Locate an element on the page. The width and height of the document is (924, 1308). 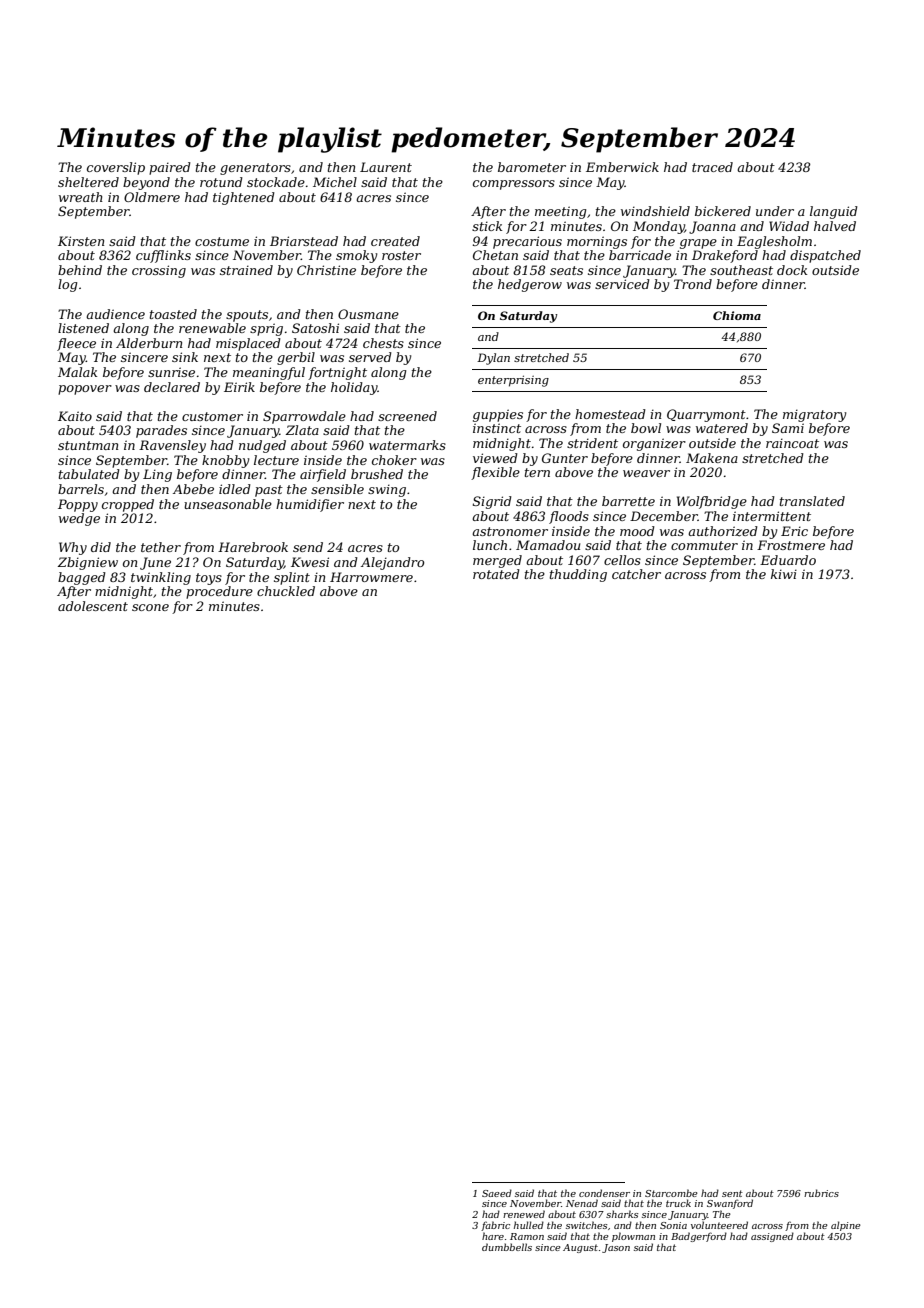
fabric is located at coordinates (495, 1226).
